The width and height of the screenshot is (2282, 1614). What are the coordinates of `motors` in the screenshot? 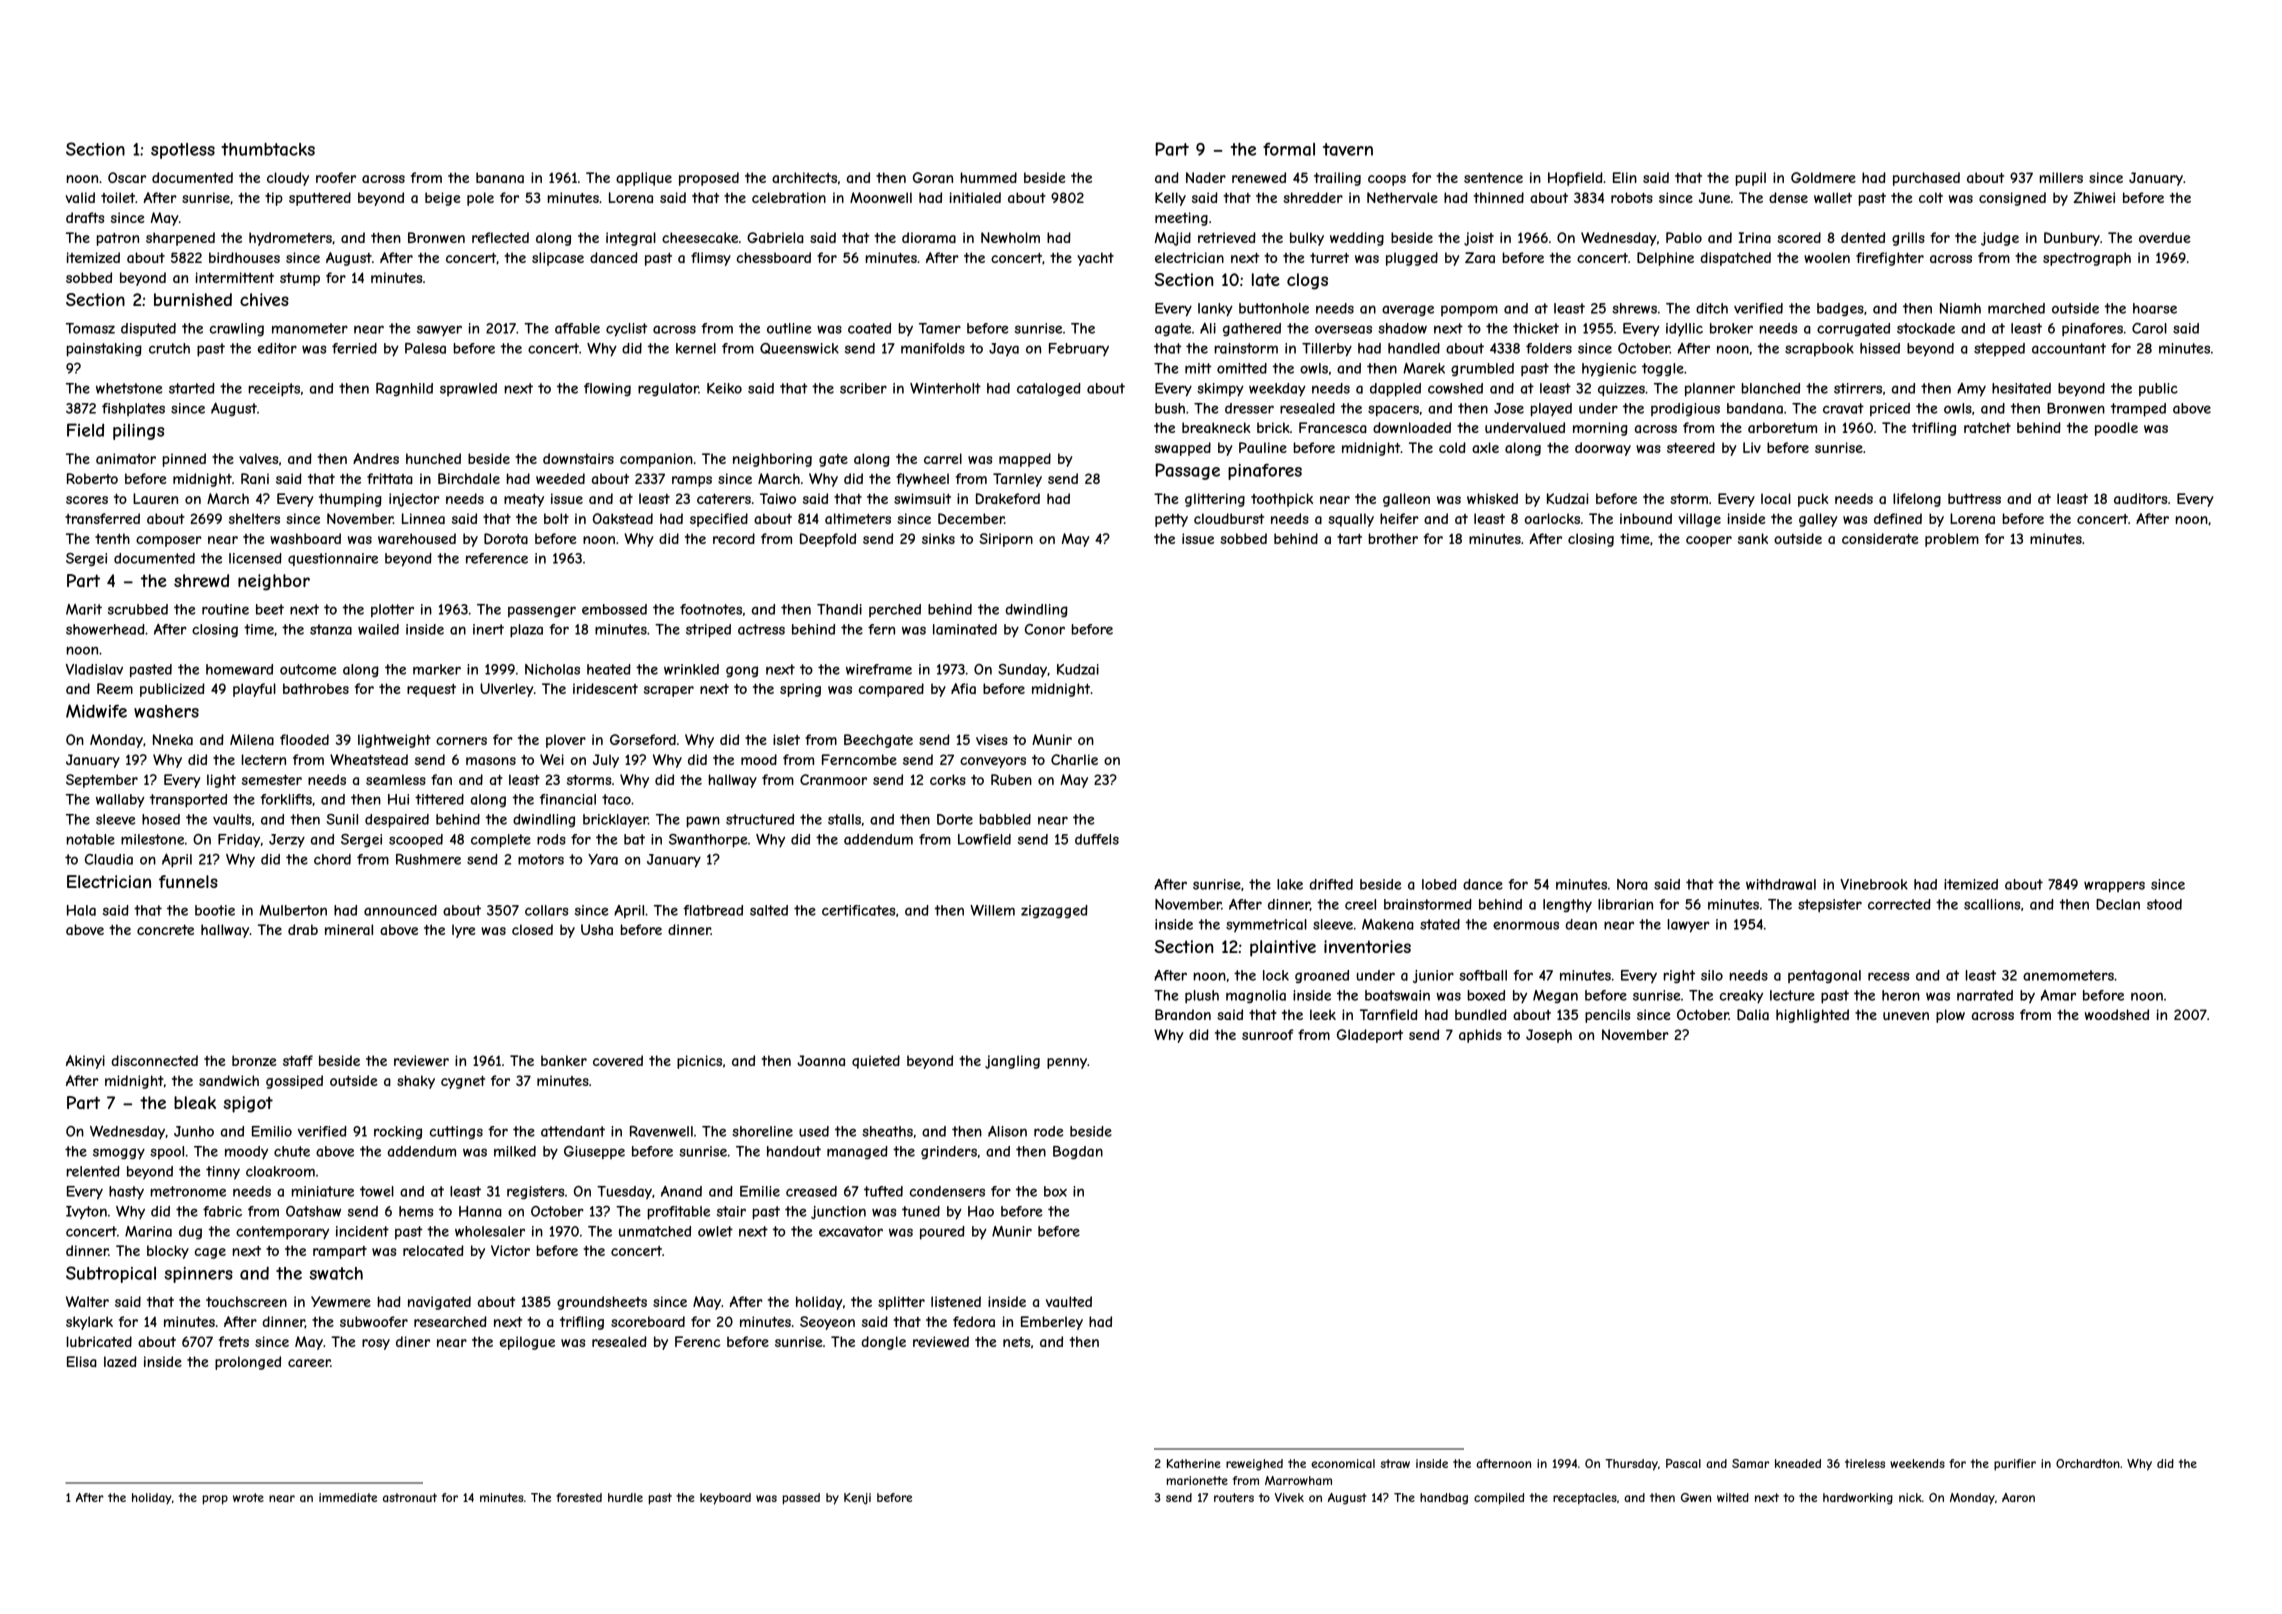 It's located at (541, 859).
